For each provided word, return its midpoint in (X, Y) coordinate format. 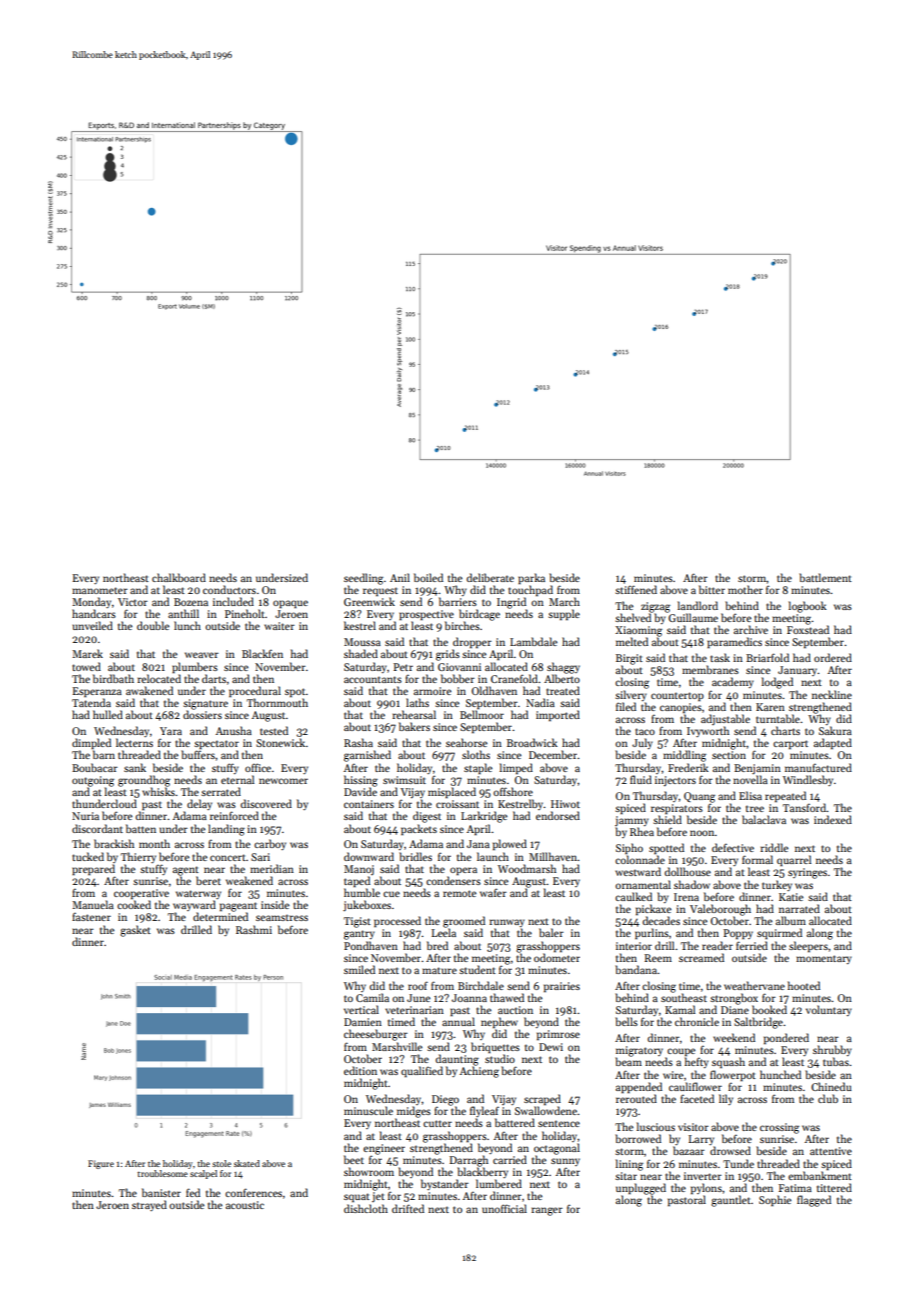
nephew (499, 1022)
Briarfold (767, 657)
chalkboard (179, 577)
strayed (149, 1205)
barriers (458, 601)
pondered (786, 1038)
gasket (135, 931)
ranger (547, 1211)
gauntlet (731, 1201)
